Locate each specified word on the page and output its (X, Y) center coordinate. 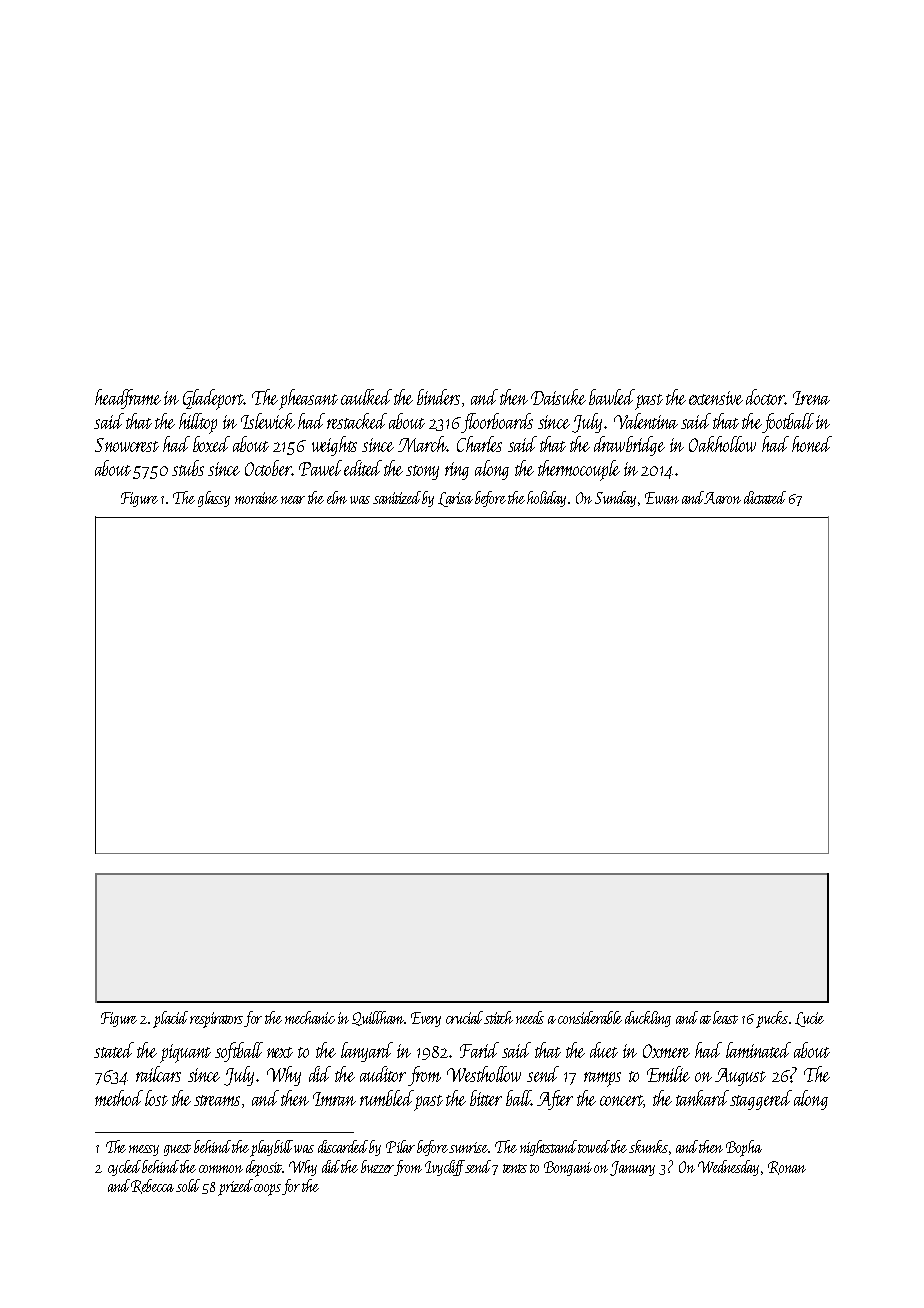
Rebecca (152, 1186)
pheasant (308, 399)
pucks (772, 1019)
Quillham (378, 1018)
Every (426, 1019)
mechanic (310, 1017)
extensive (716, 398)
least (725, 1017)
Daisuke (558, 397)
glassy (214, 499)
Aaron (723, 498)
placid (170, 1019)
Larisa (455, 499)
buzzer (377, 1166)
